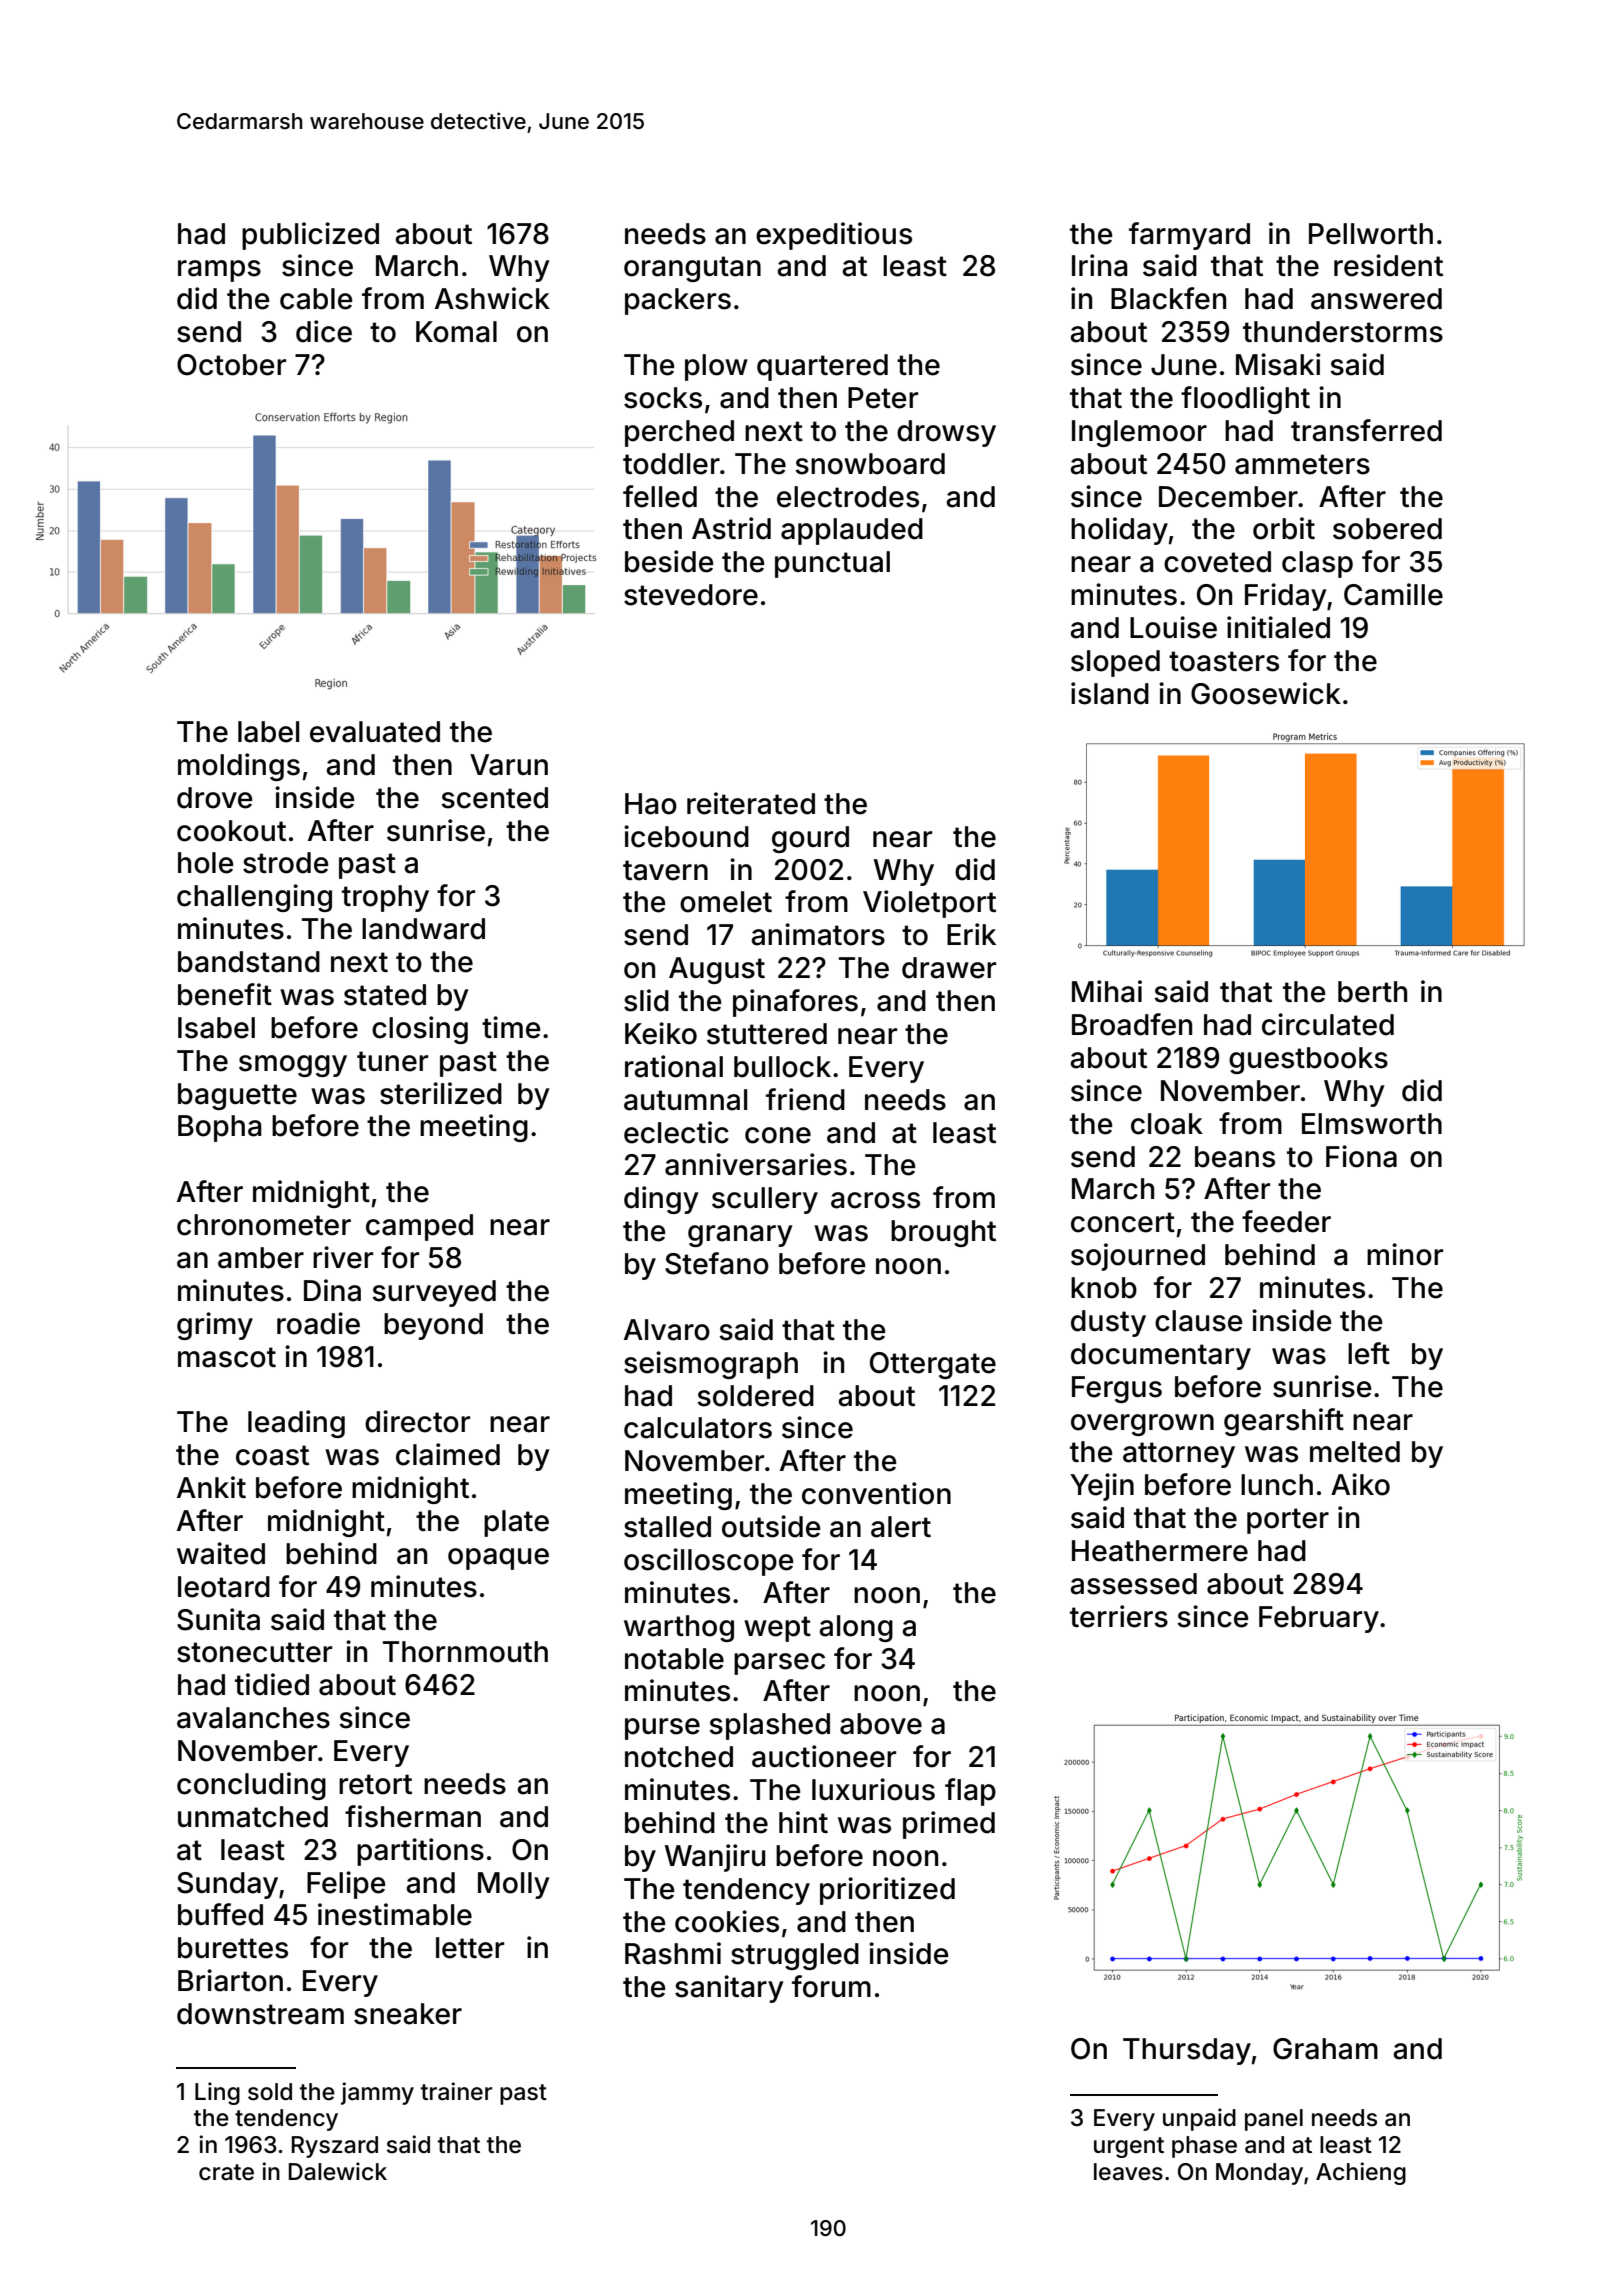 This screenshot has height=2292, width=1620. I want to click on Fiona, so click(1361, 1156).
